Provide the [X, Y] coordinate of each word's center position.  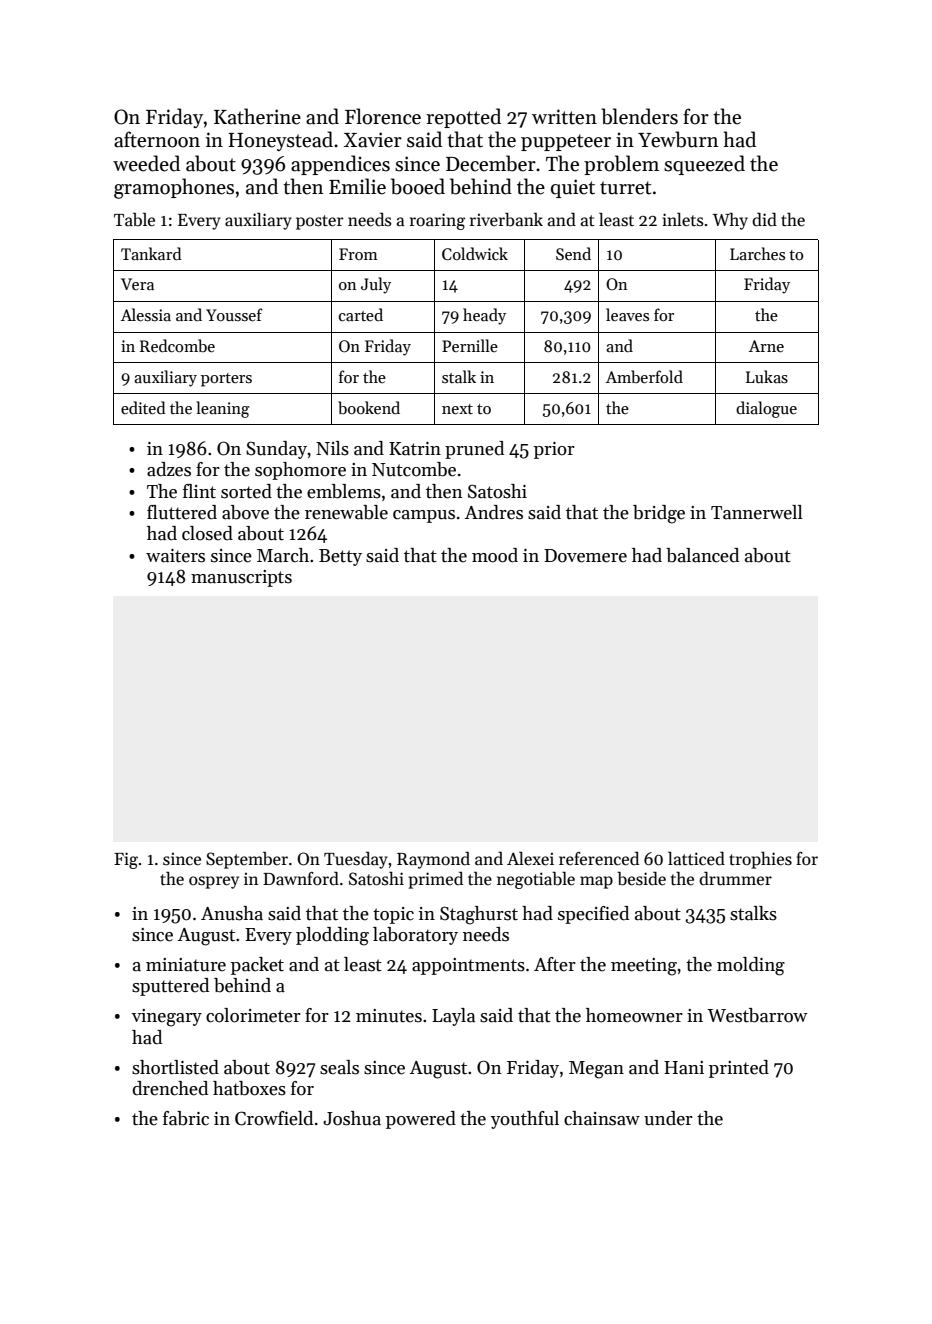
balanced [702, 555]
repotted [463, 118]
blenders [639, 116]
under [668, 1118]
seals [339, 1067]
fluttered [182, 512]
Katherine [257, 116]
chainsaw [602, 1118]
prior [554, 450]
